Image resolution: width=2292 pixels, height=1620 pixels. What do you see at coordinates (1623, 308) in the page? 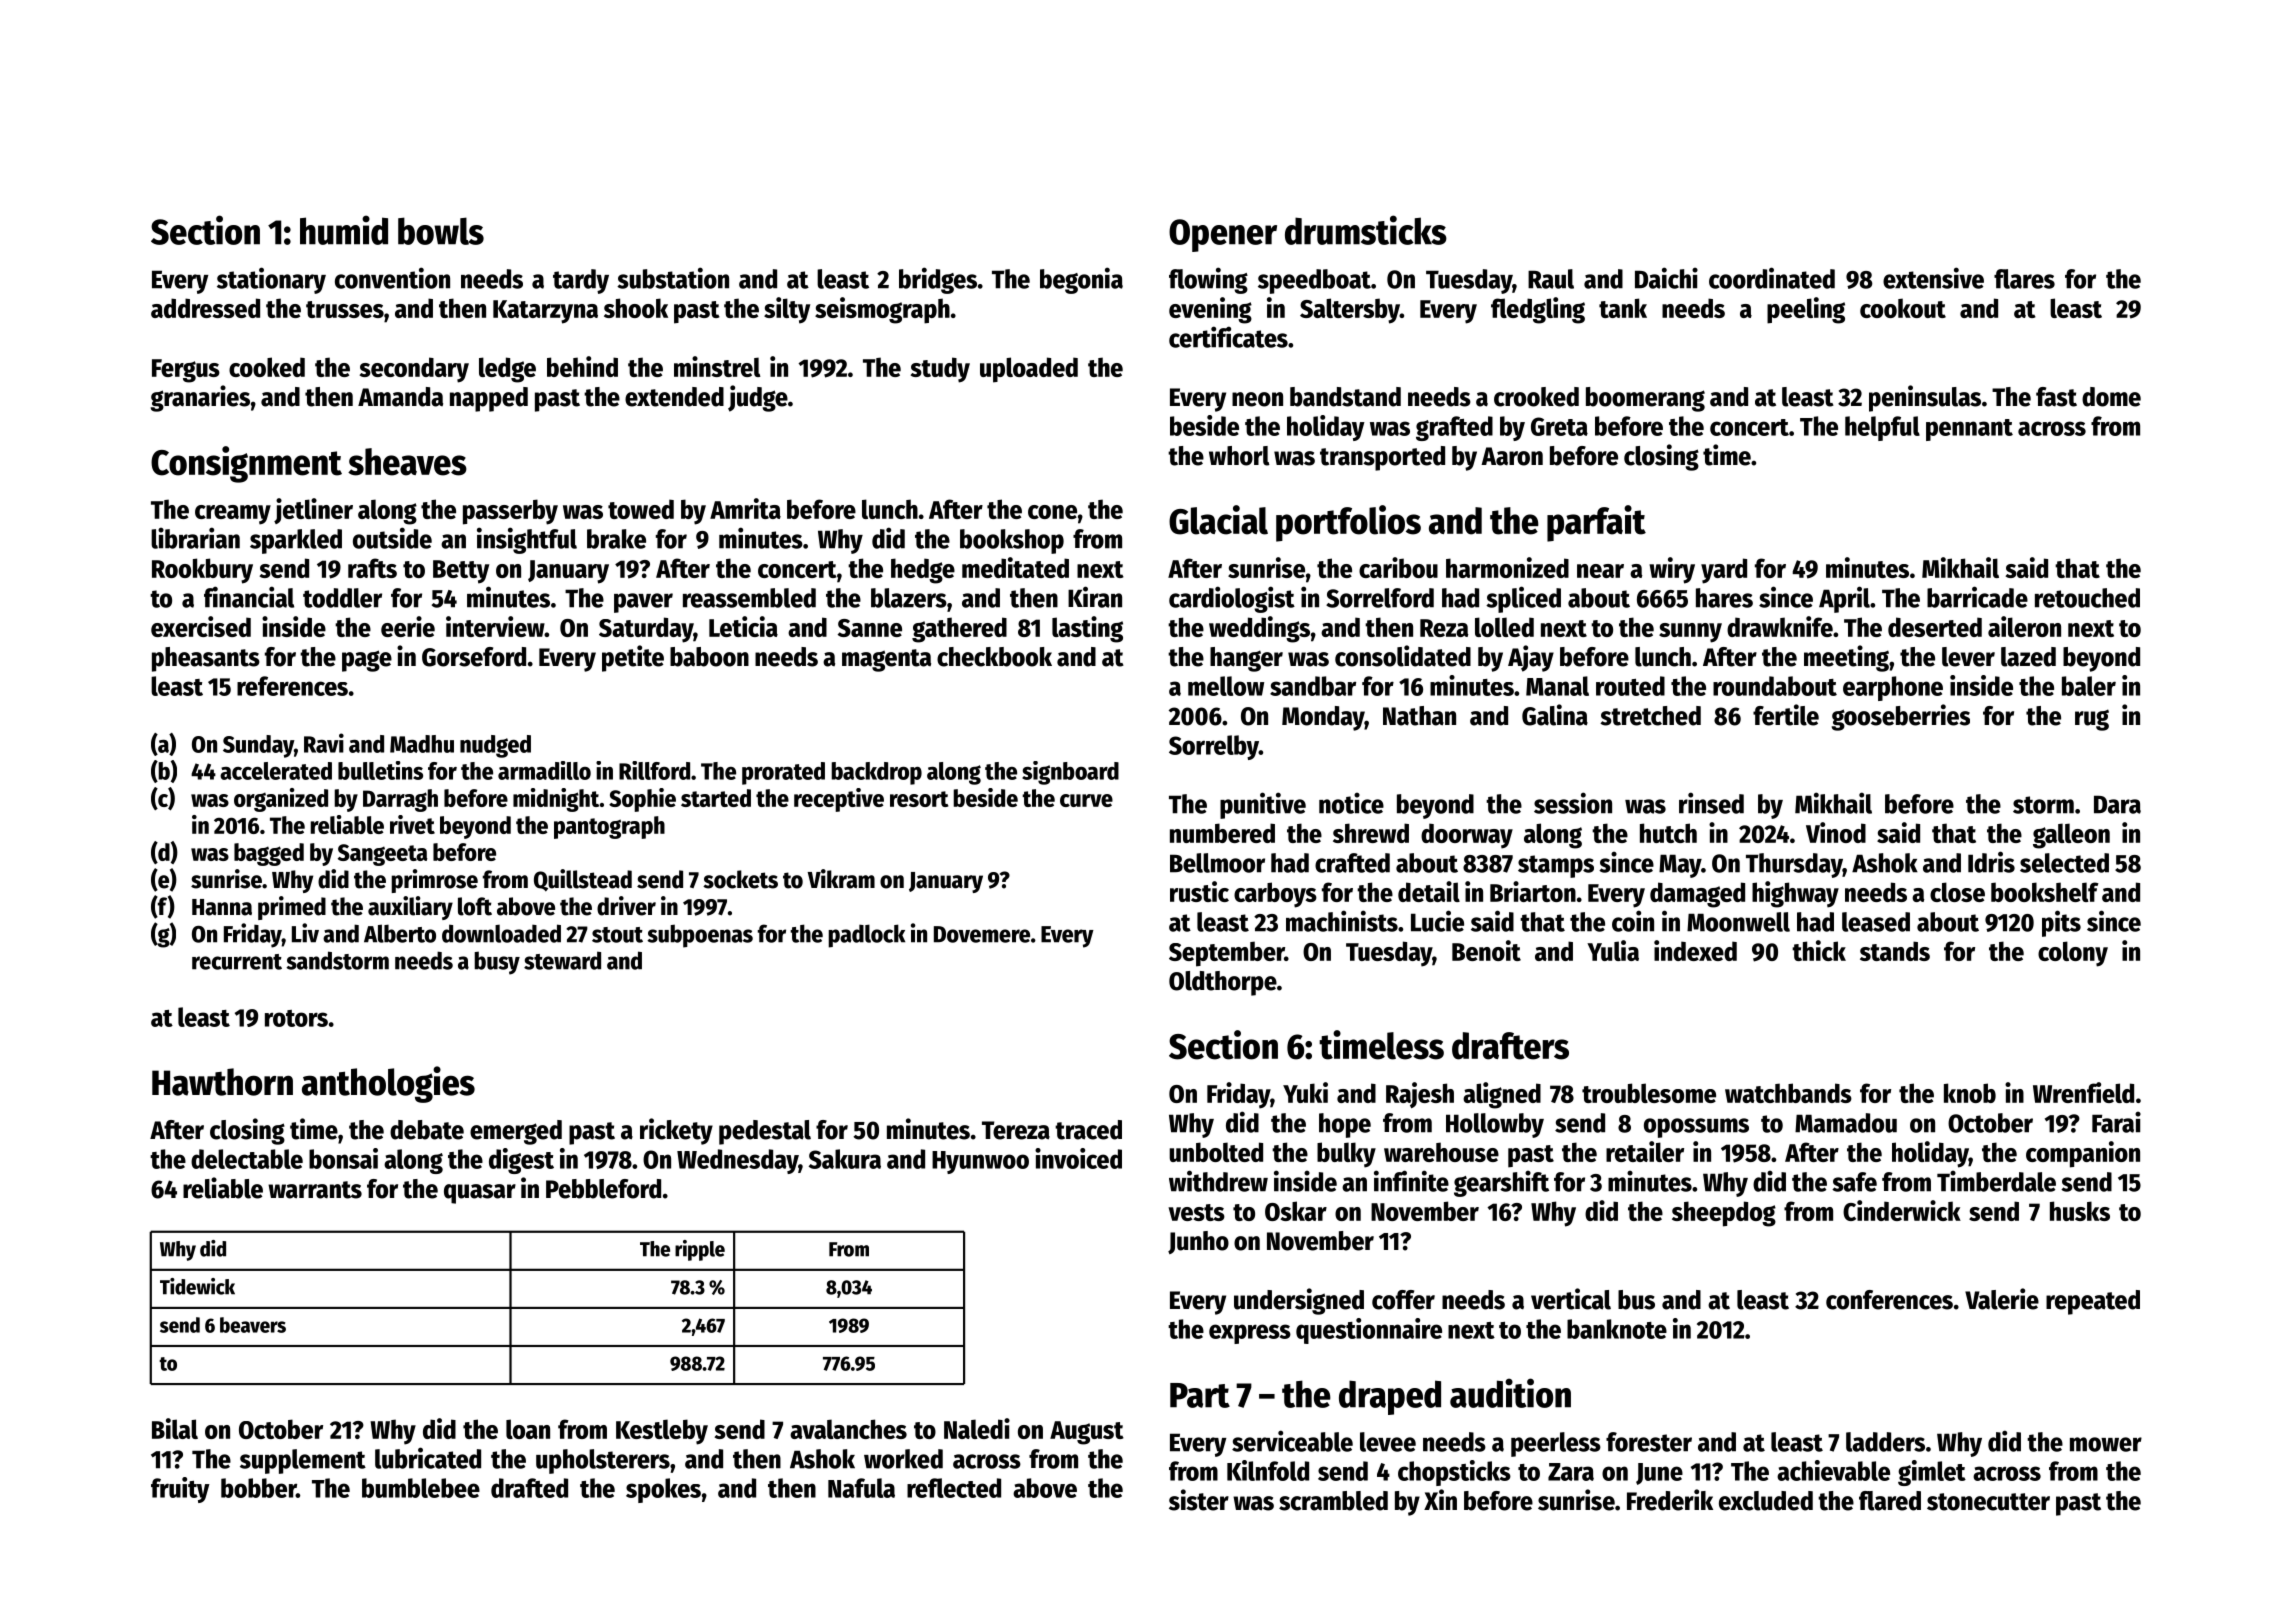
I see `tank` at bounding box center [1623, 308].
